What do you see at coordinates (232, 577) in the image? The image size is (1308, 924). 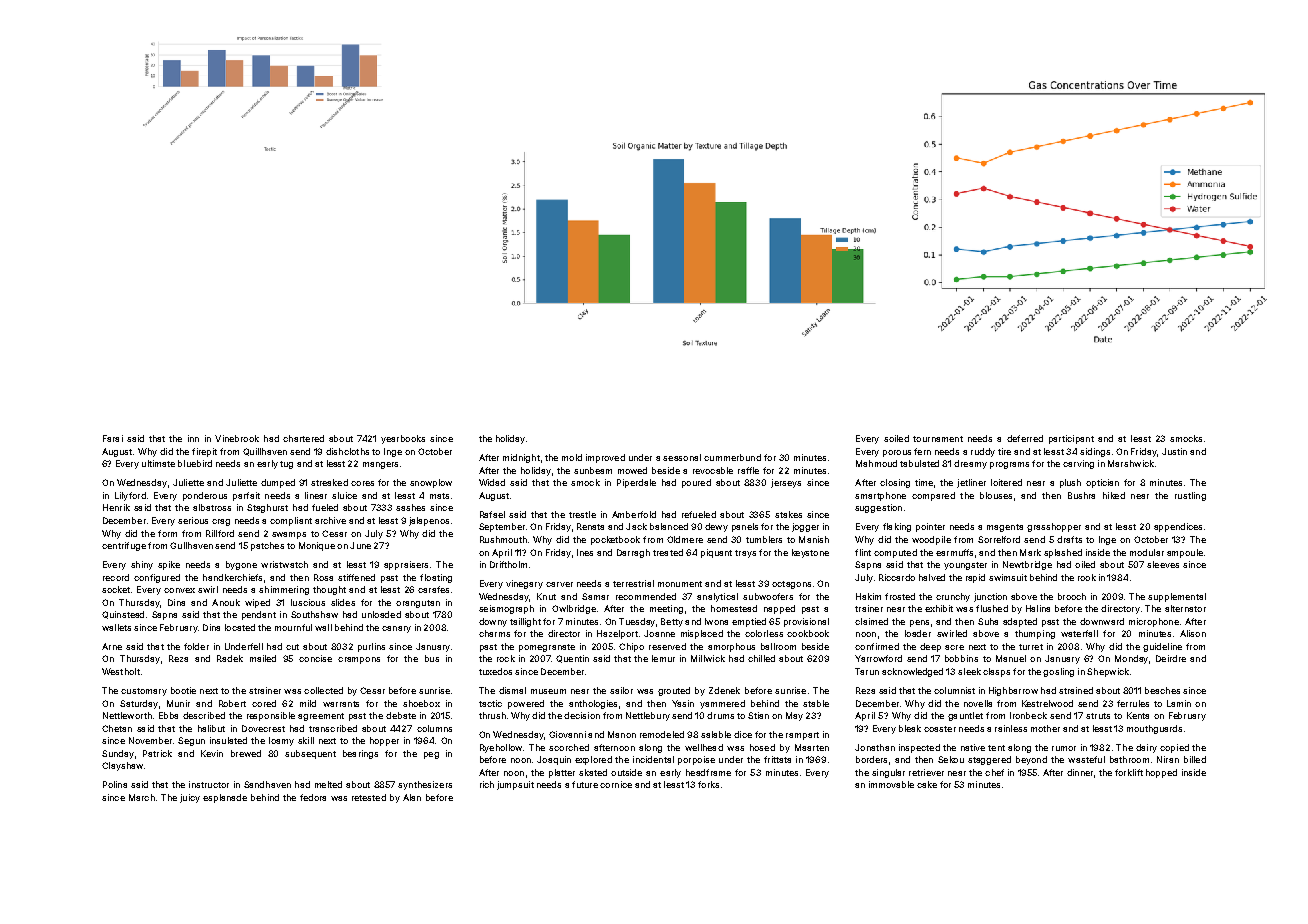 I see `handkerchiefs` at bounding box center [232, 577].
